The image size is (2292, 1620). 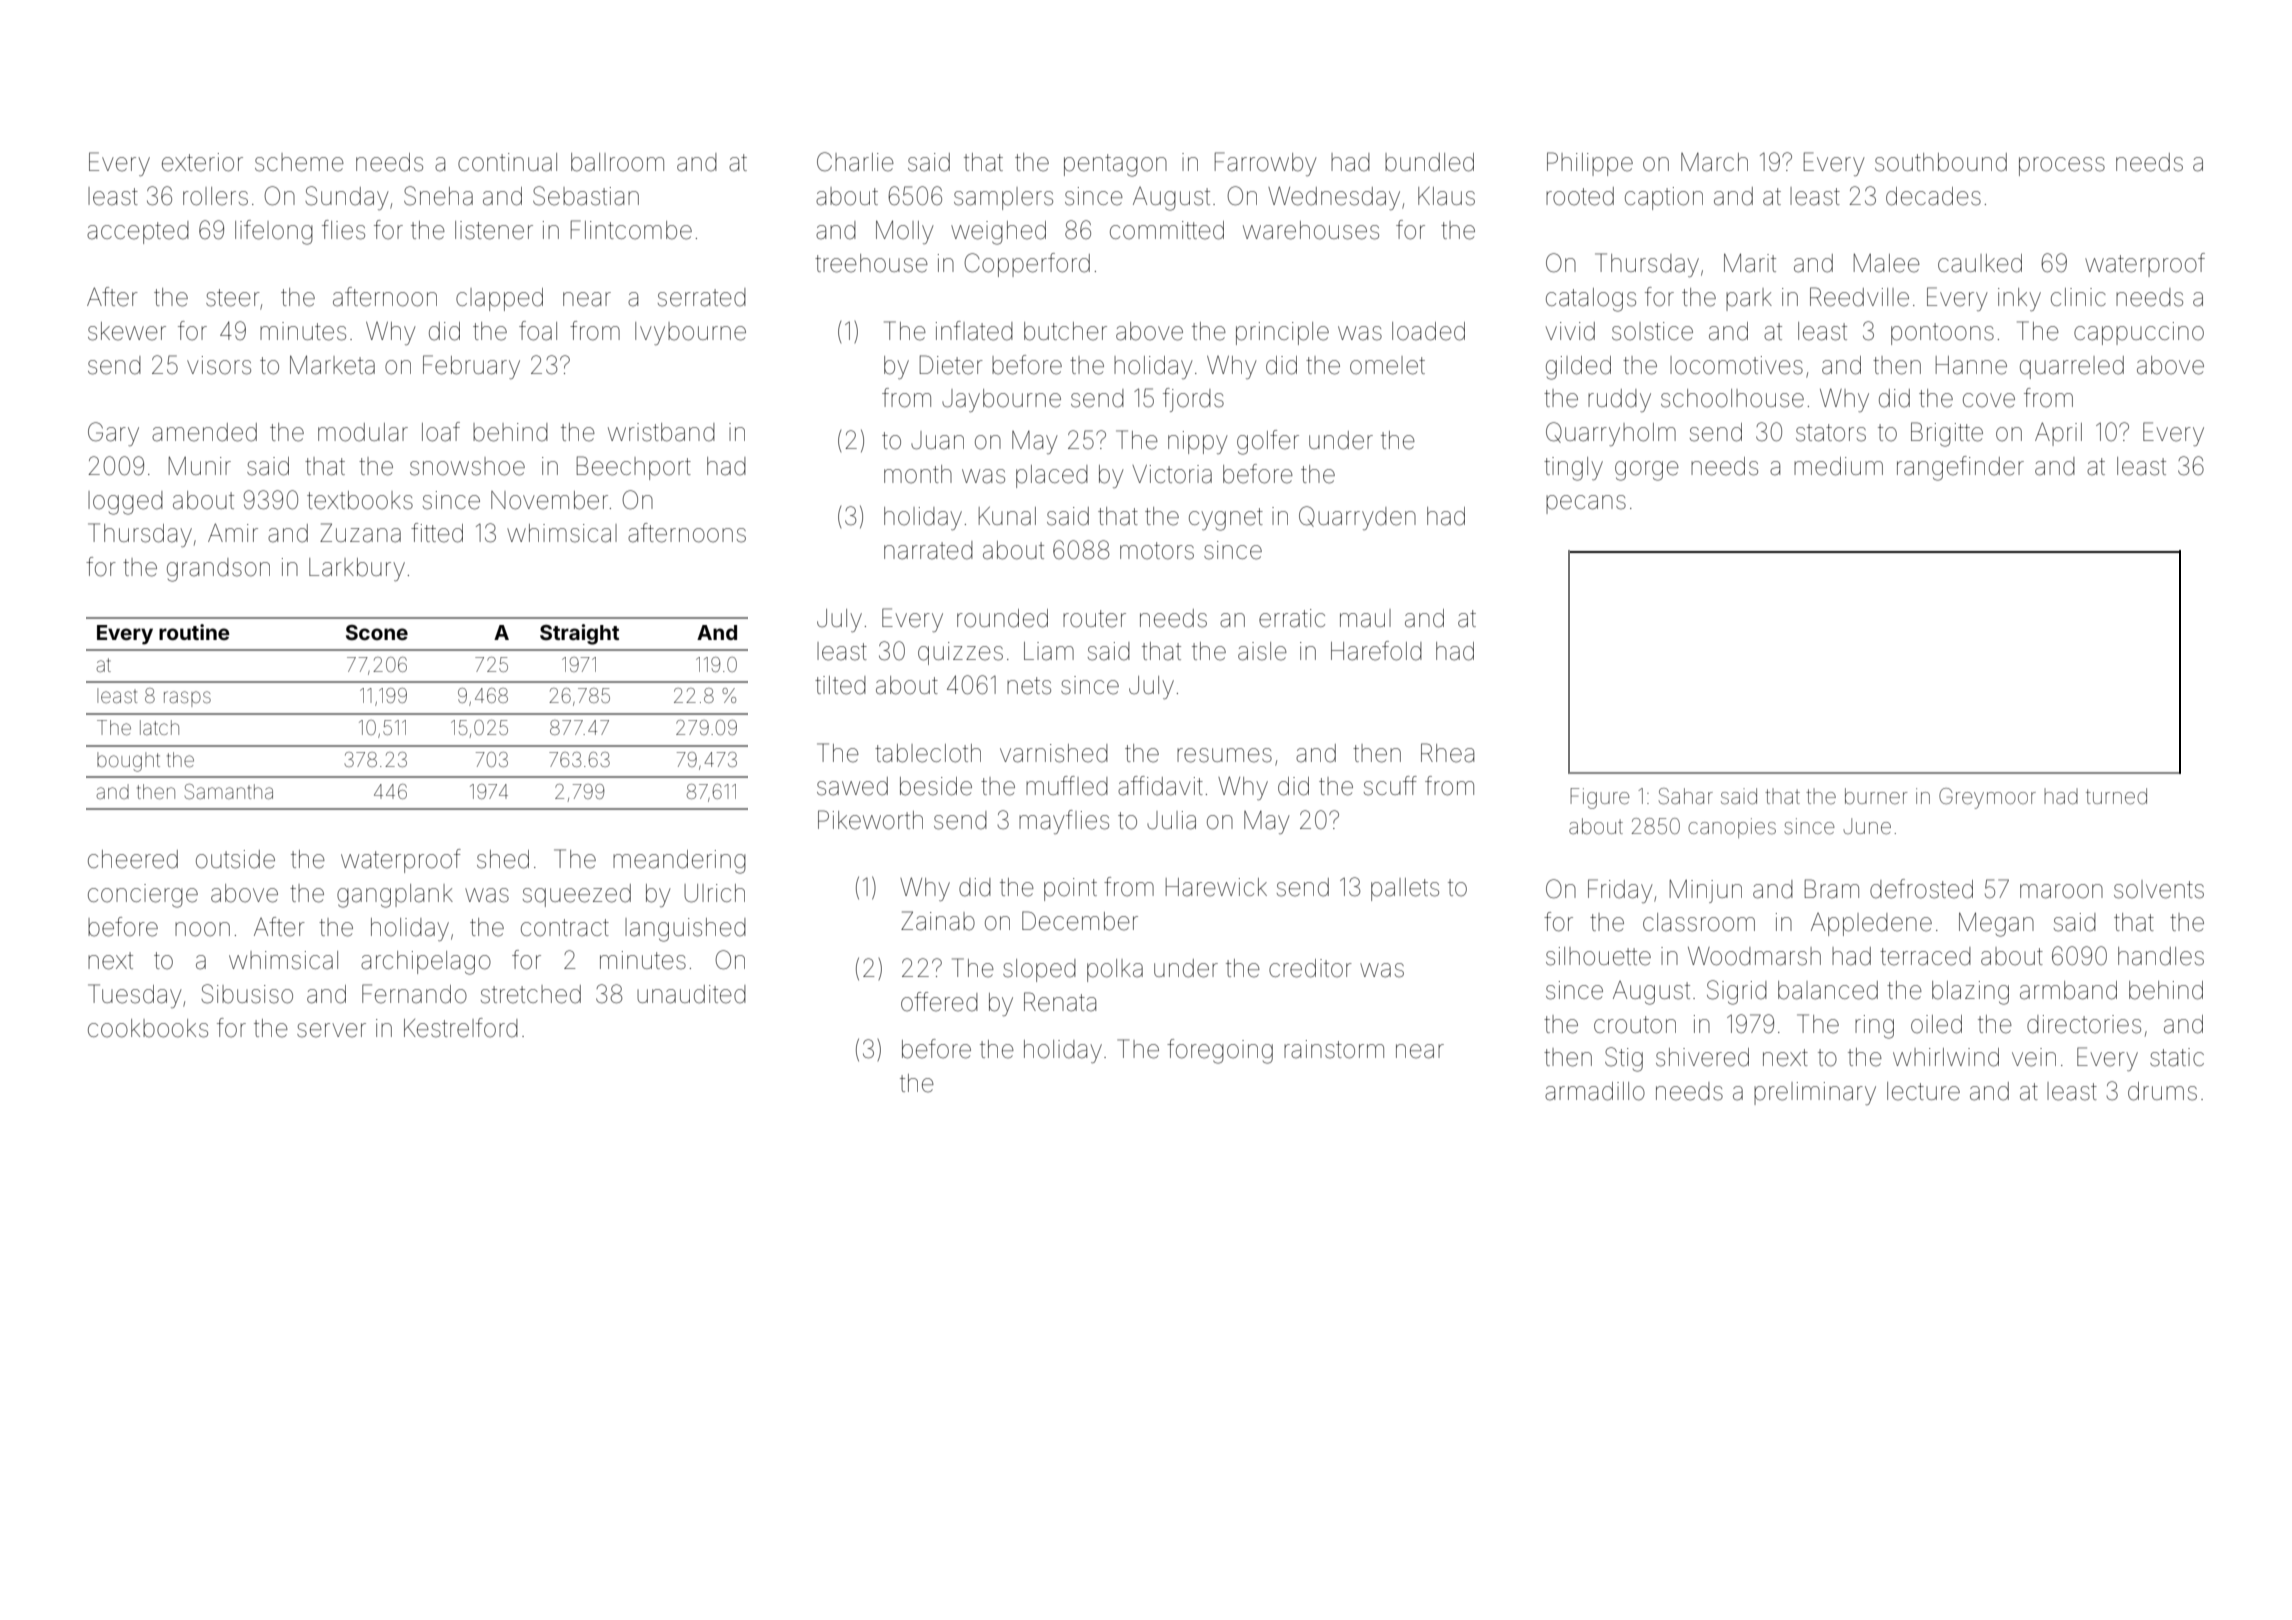 I want to click on fitted, so click(x=437, y=533).
